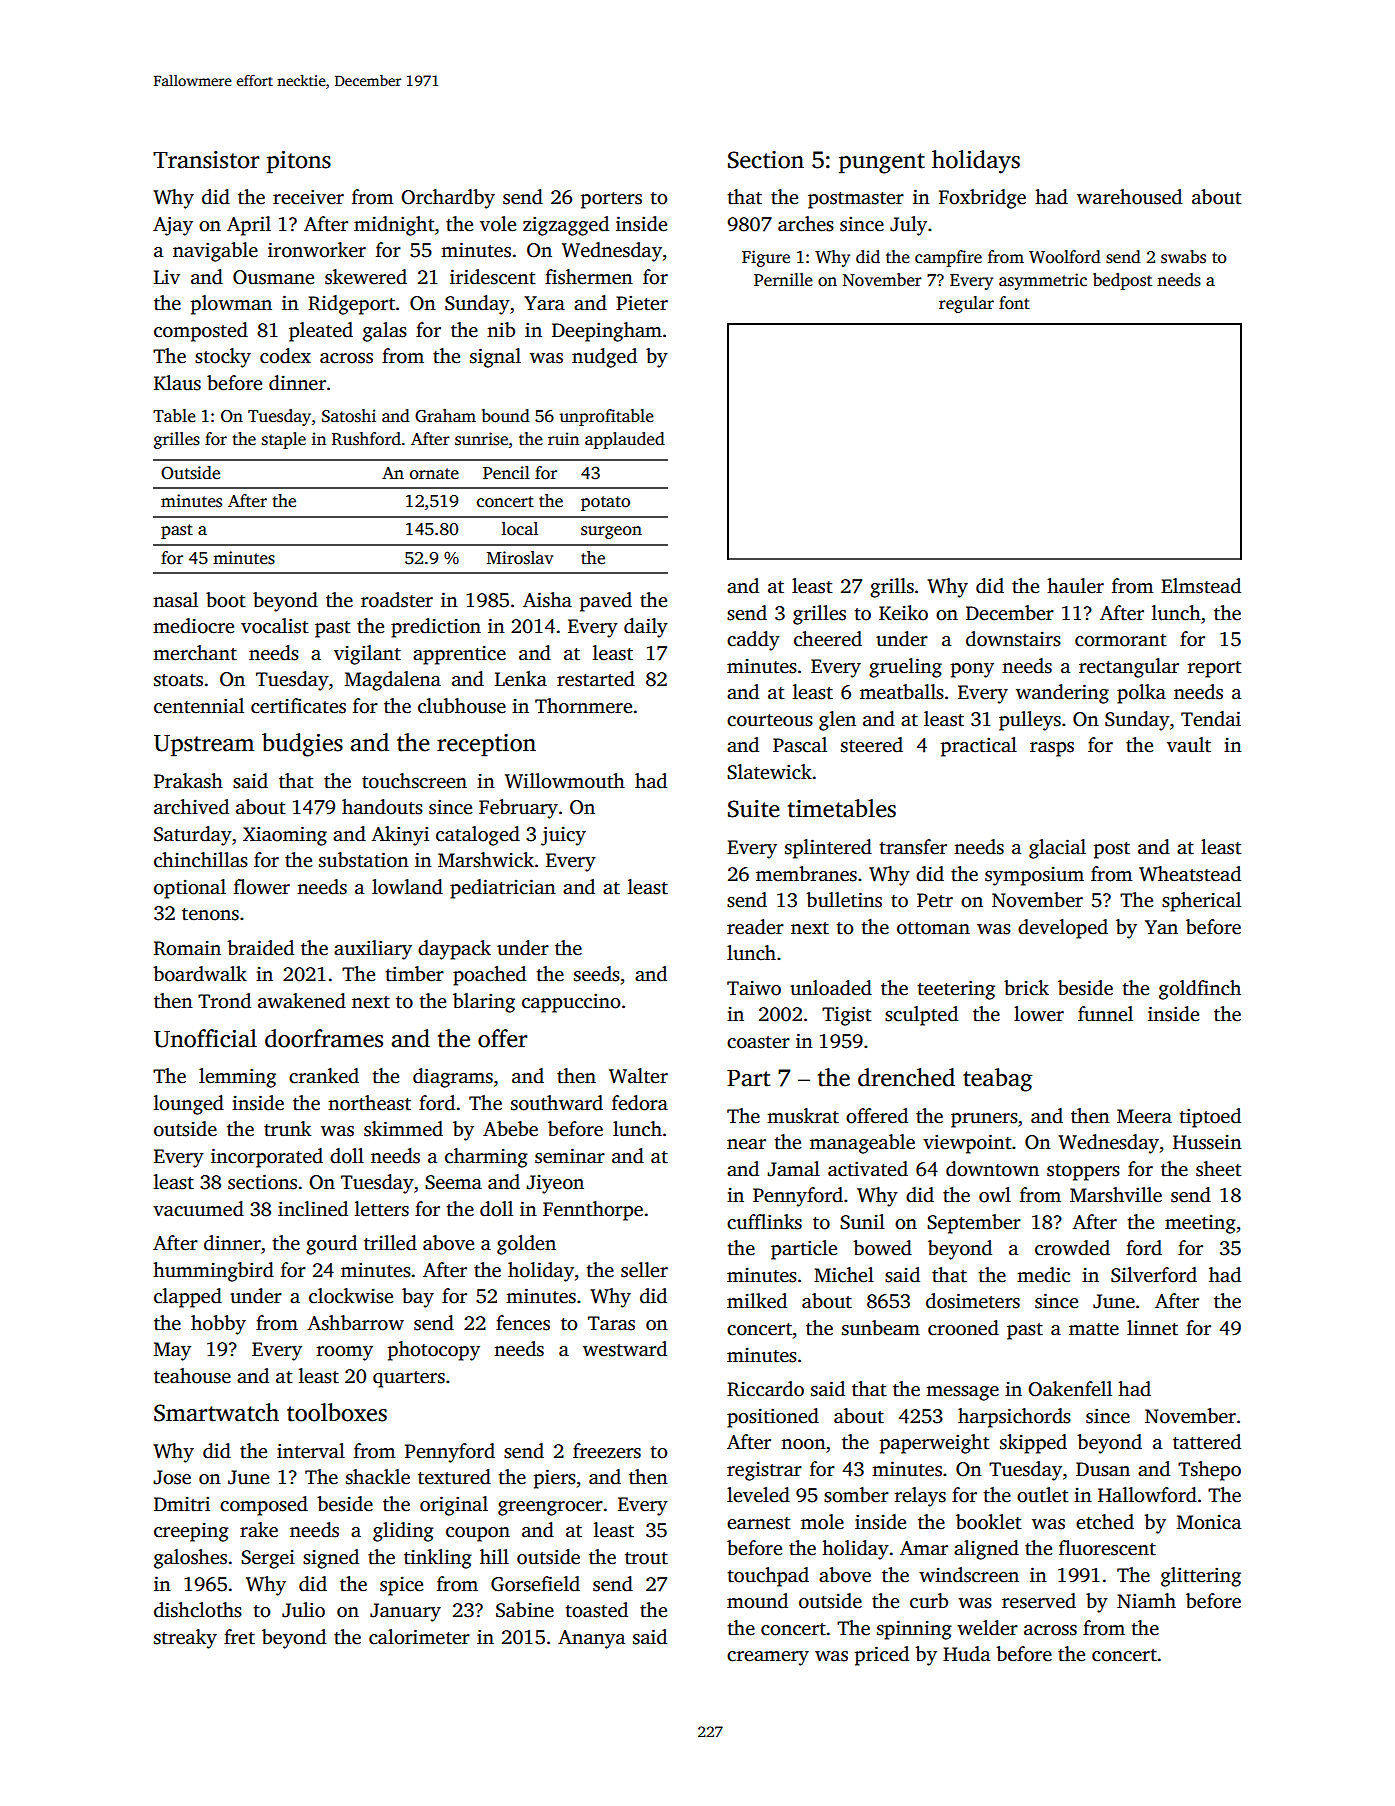 This screenshot has height=1806, width=1395. I want to click on Willowmouth, so click(565, 781).
